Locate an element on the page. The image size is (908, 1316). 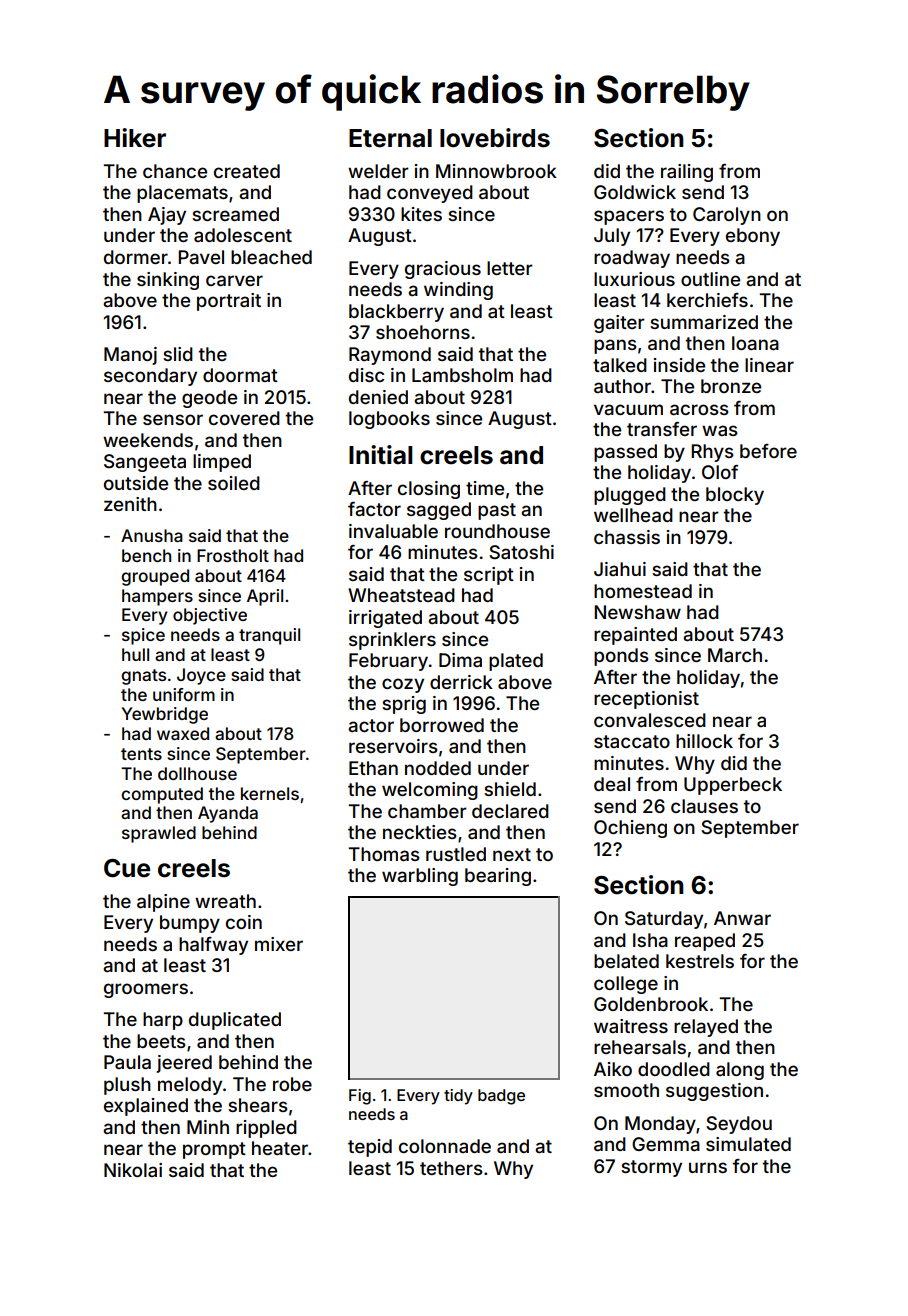
Anwar is located at coordinates (742, 918).
